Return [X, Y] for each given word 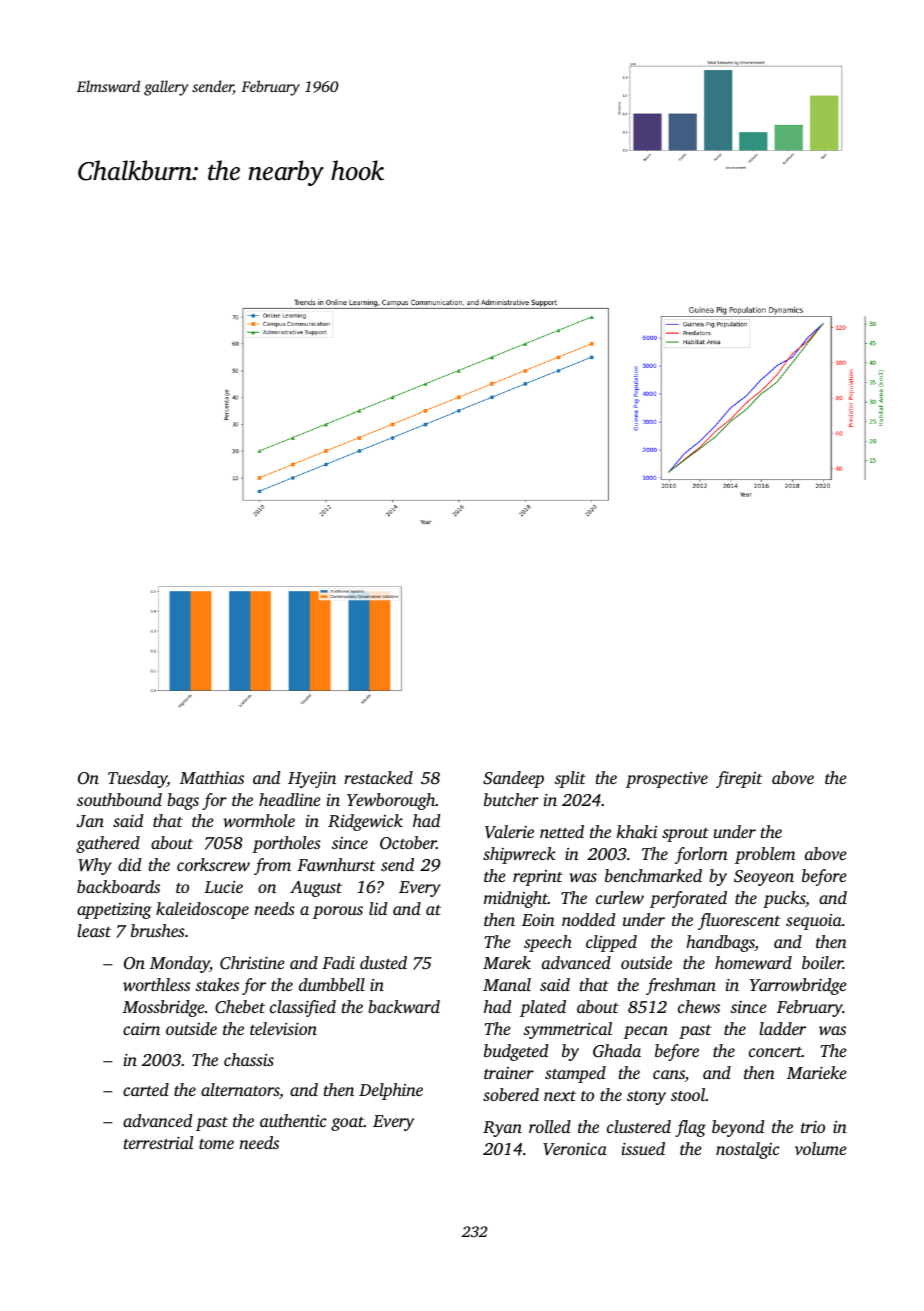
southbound [119, 799]
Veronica [575, 1149]
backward [404, 1006]
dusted [383, 962]
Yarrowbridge [798, 986]
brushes [158, 930]
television [283, 1028]
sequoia [814, 922]
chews [699, 1006]
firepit [739, 779]
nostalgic [748, 1150]
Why [95, 866]
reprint [538, 878]
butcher [511, 799]
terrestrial [158, 1142]
